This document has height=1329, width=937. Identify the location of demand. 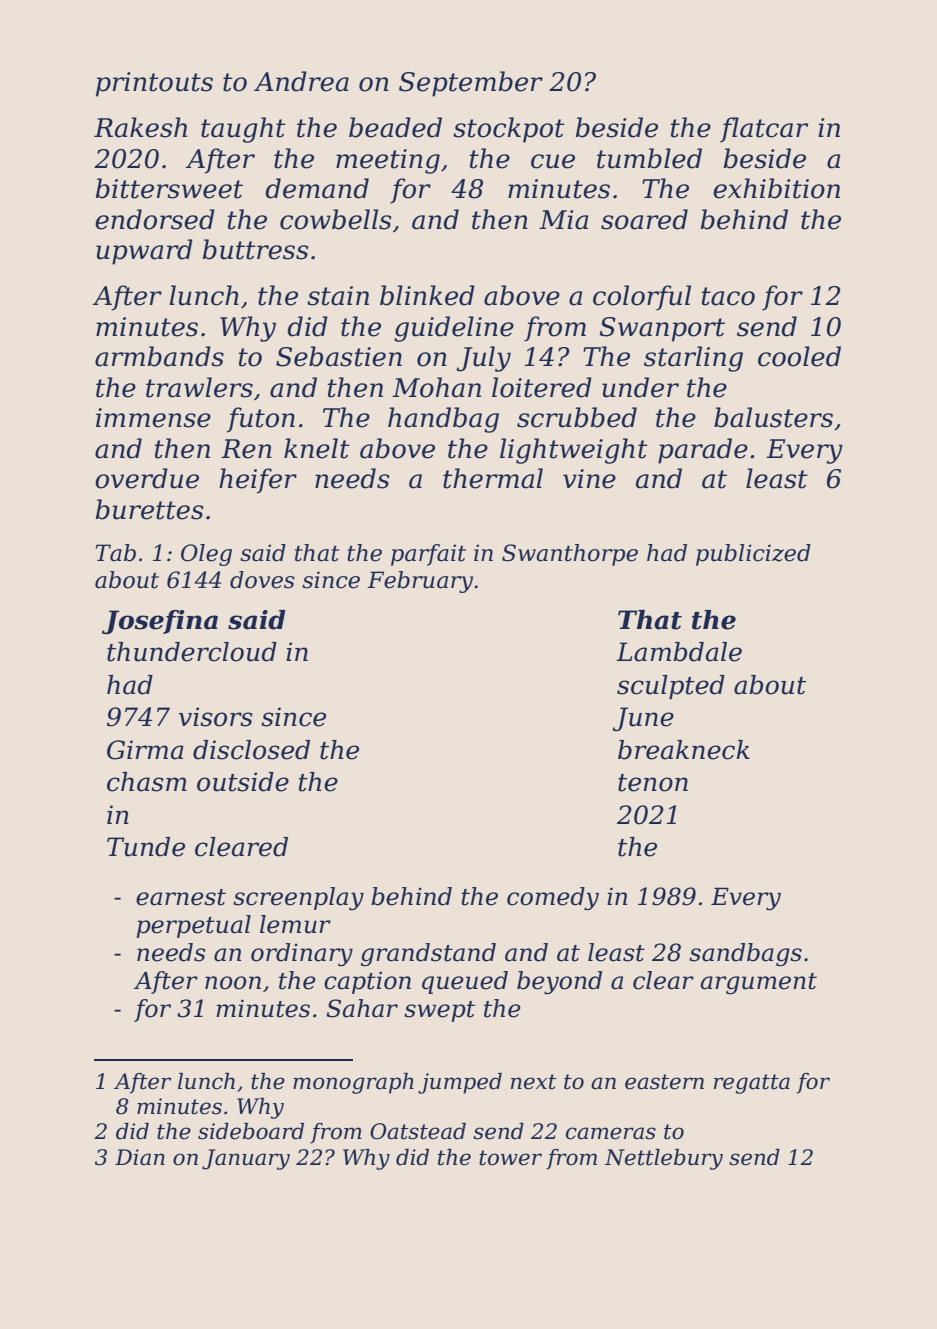
(317, 188).
